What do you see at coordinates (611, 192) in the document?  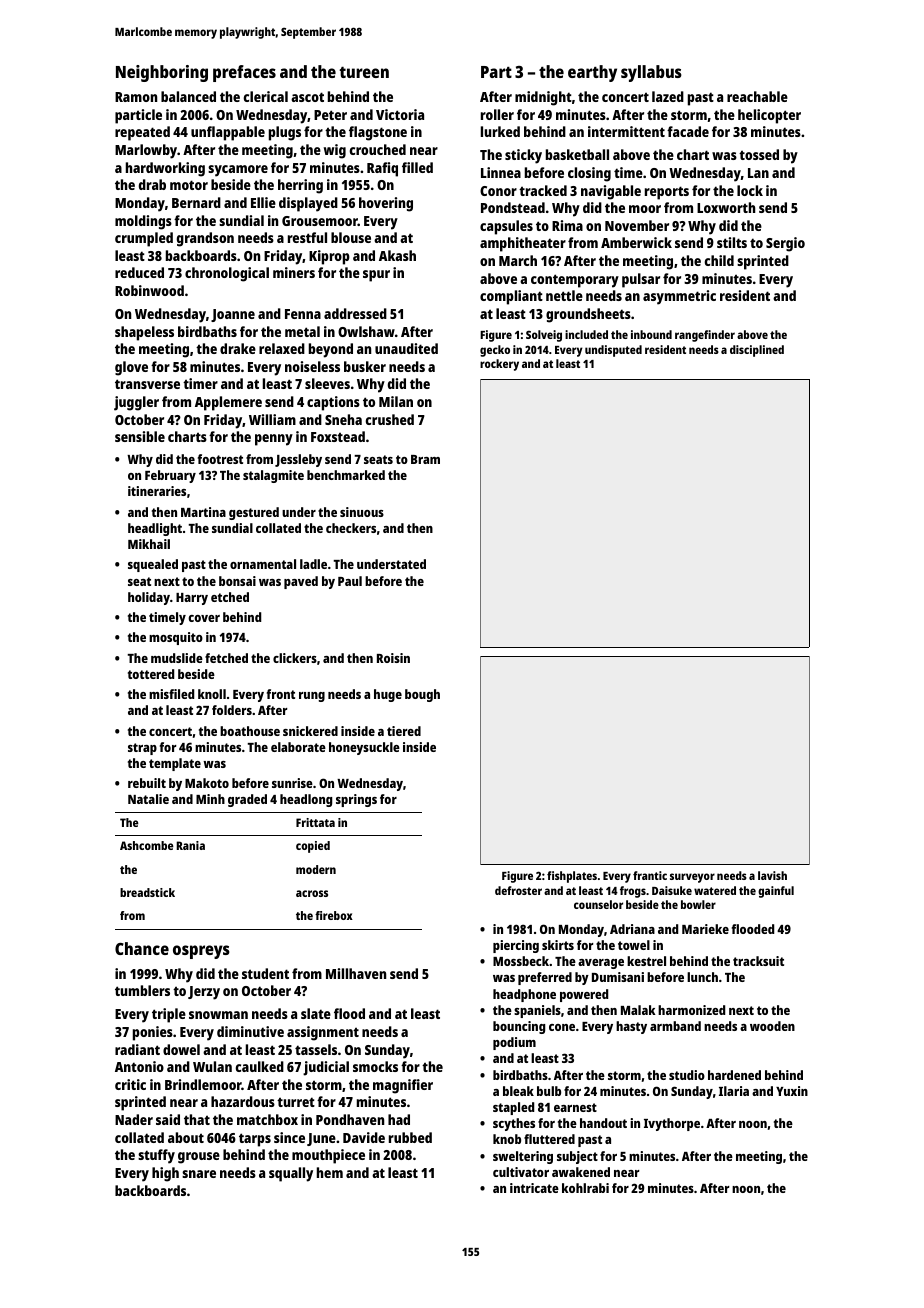 I see `navigable` at bounding box center [611, 192].
